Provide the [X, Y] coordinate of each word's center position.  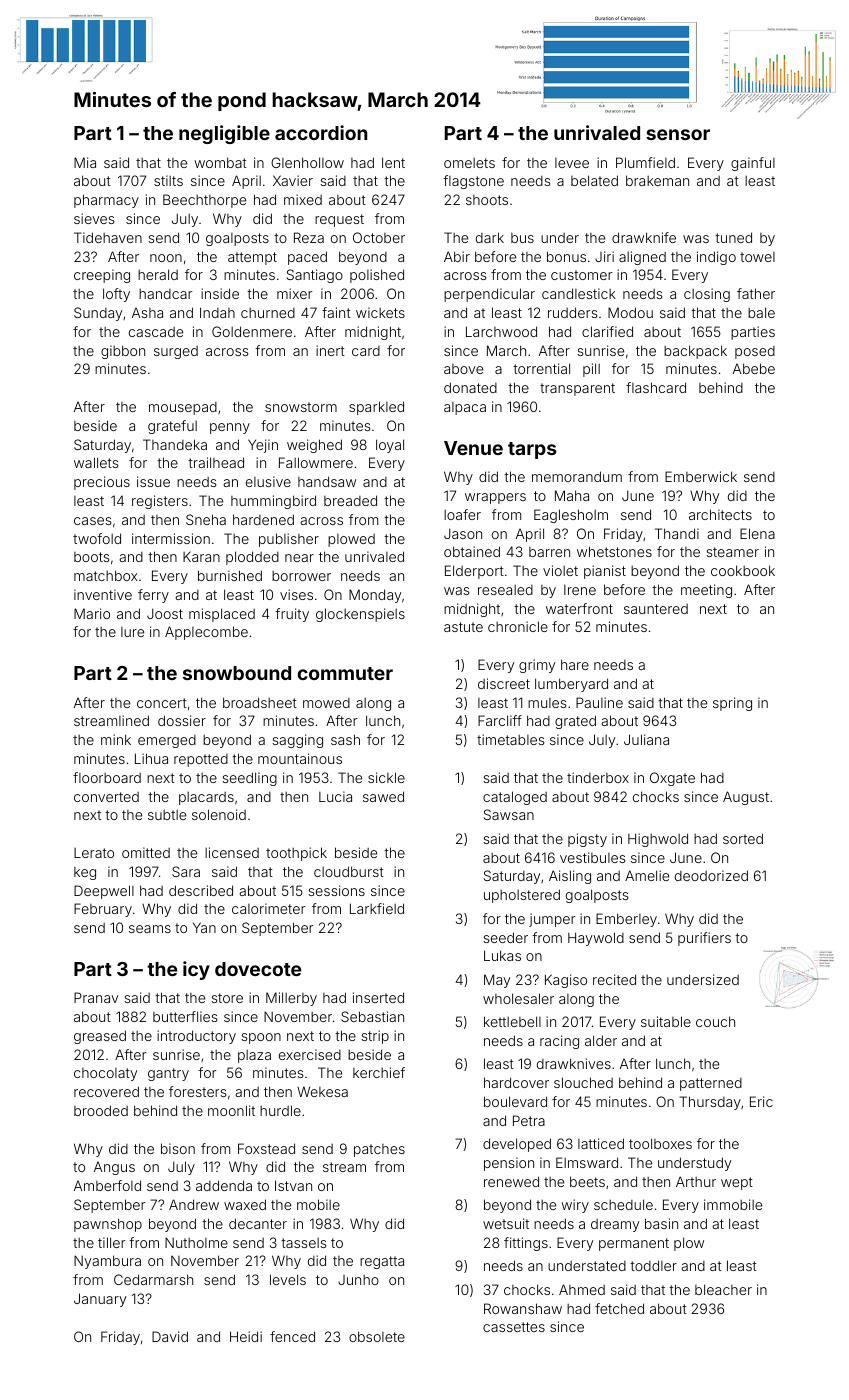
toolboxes [660, 1143]
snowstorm [301, 407]
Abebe [754, 368]
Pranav [96, 997]
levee [572, 163]
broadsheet [260, 702]
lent [393, 162]
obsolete [377, 1336]
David [170, 1336]
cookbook [743, 570]
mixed [303, 199]
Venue [473, 448]
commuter [345, 673]
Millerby [291, 999]
